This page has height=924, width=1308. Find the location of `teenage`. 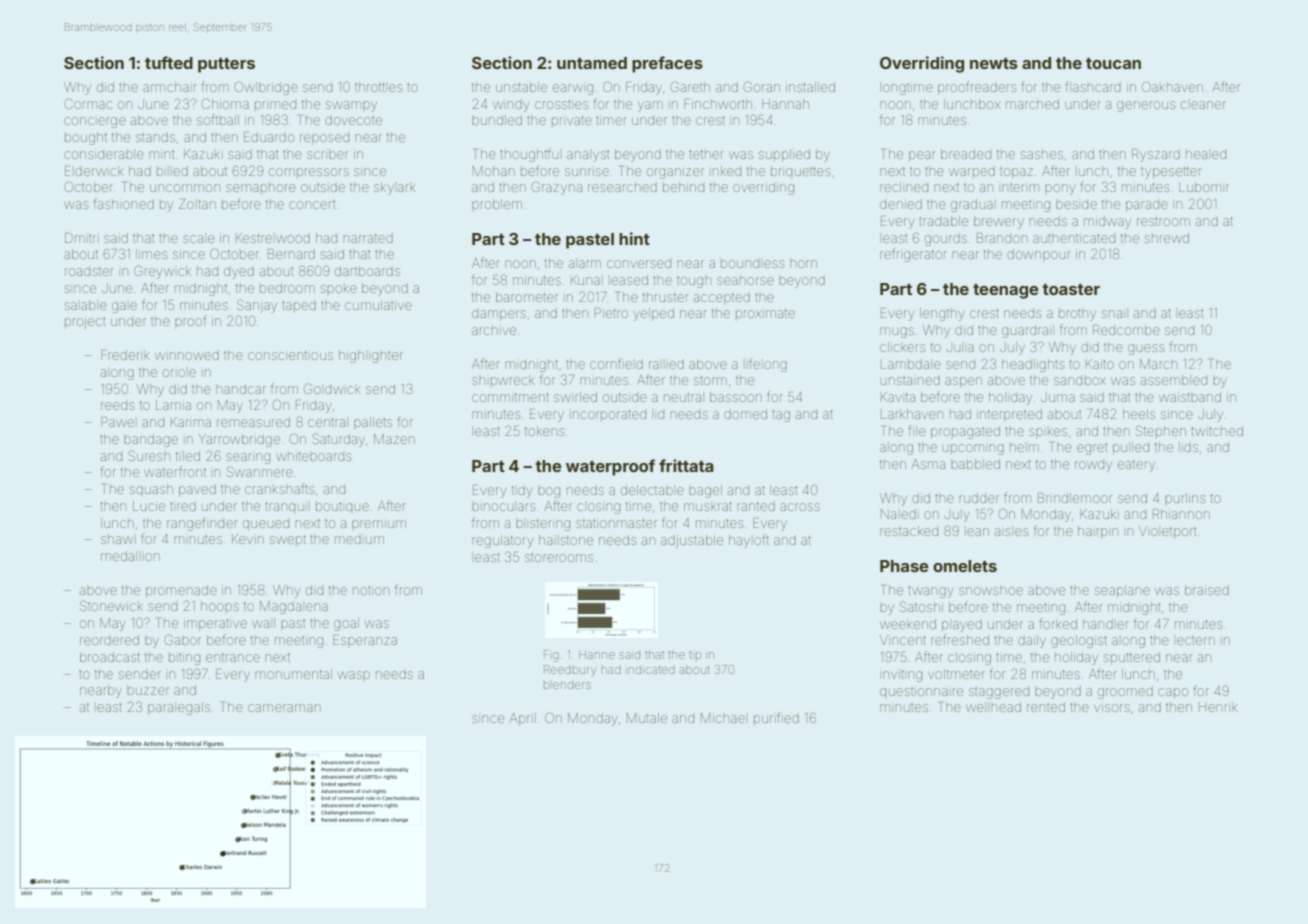

teenage is located at coordinates (1006, 291).
